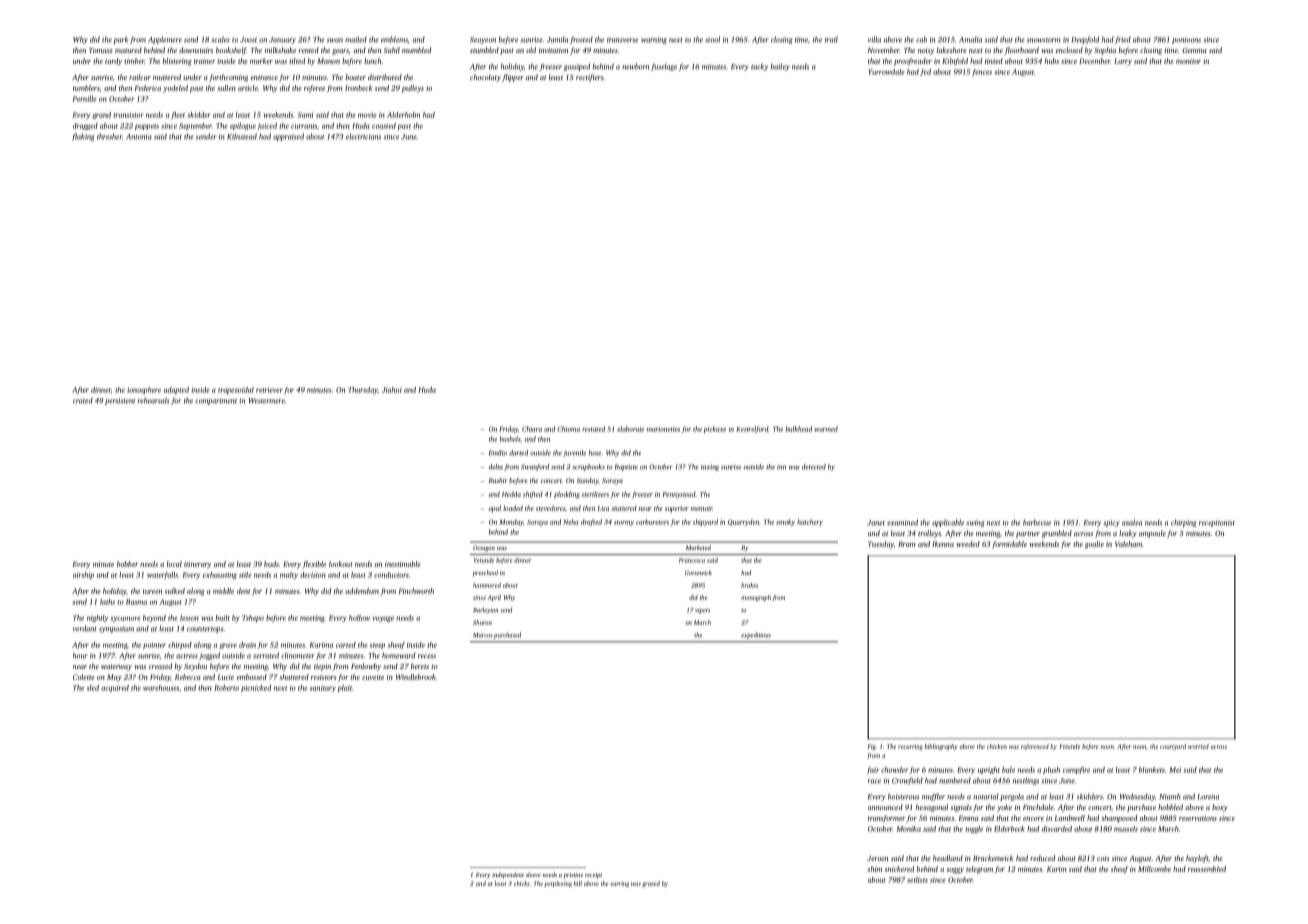 The image size is (1308, 924). What do you see at coordinates (392, 390) in the image?
I see `Jiahui` at bounding box center [392, 390].
